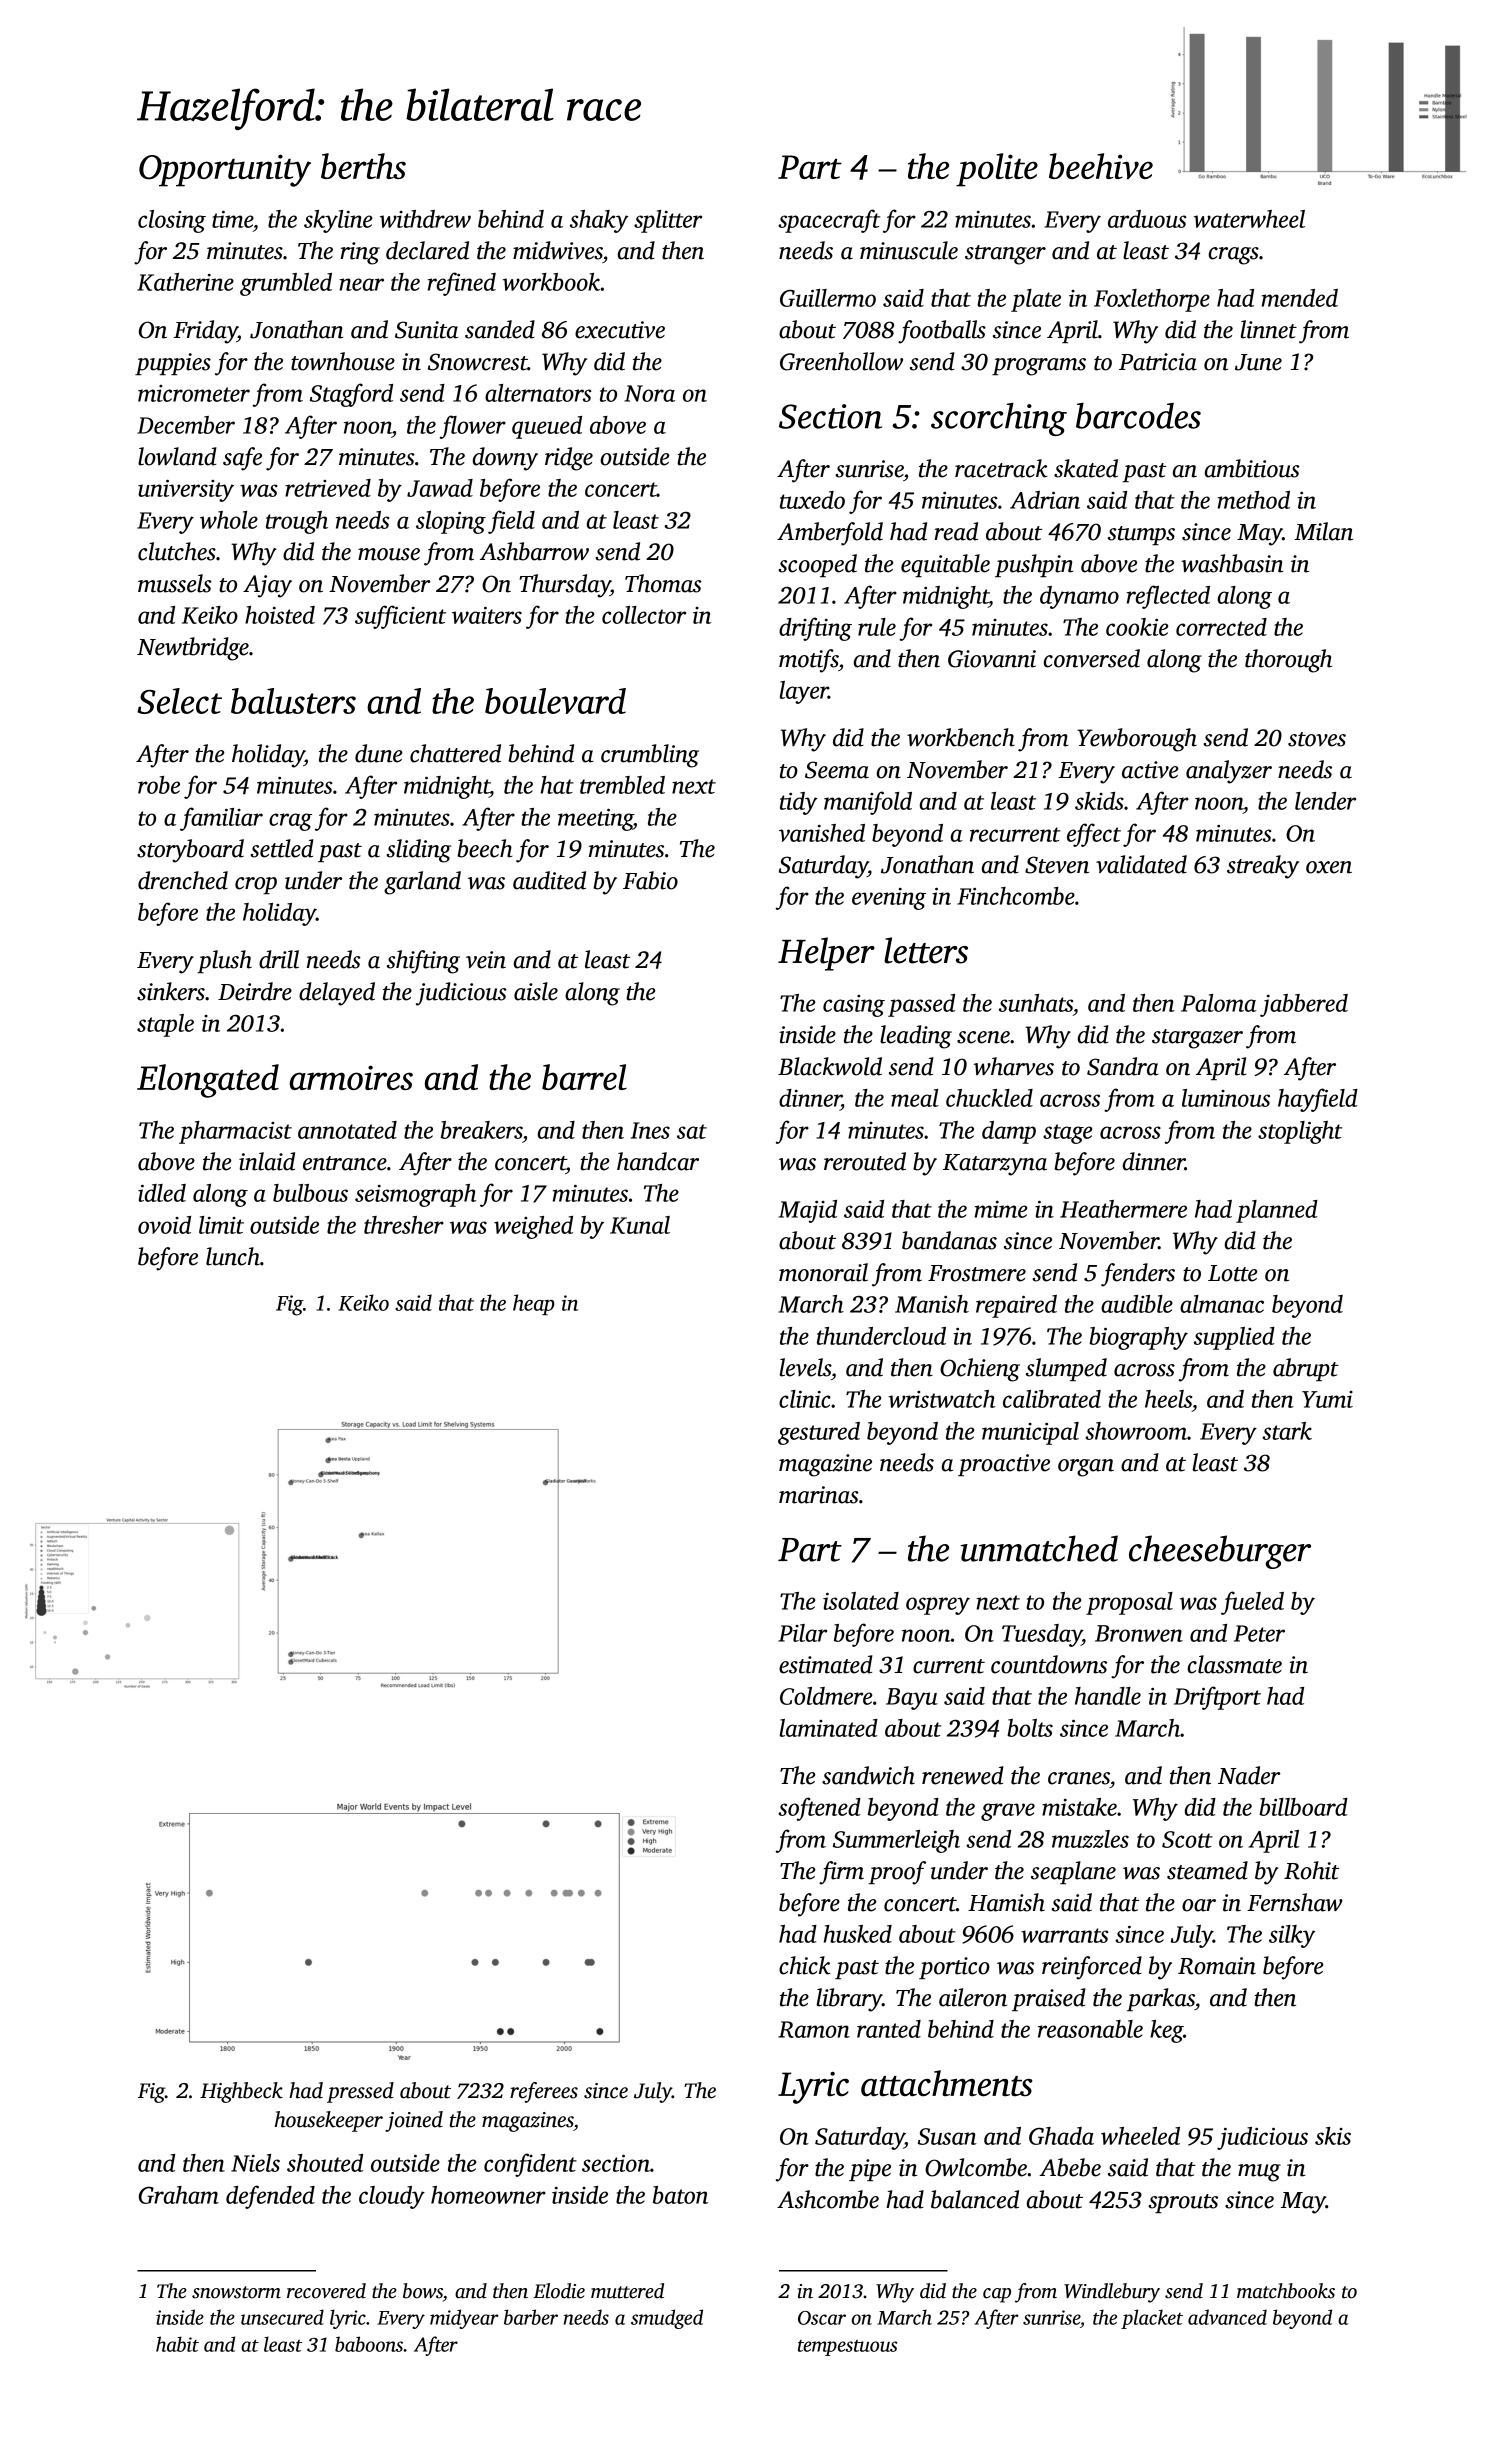 This screenshot has width=1496, height=2464. I want to click on habit, so click(177, 2344).
